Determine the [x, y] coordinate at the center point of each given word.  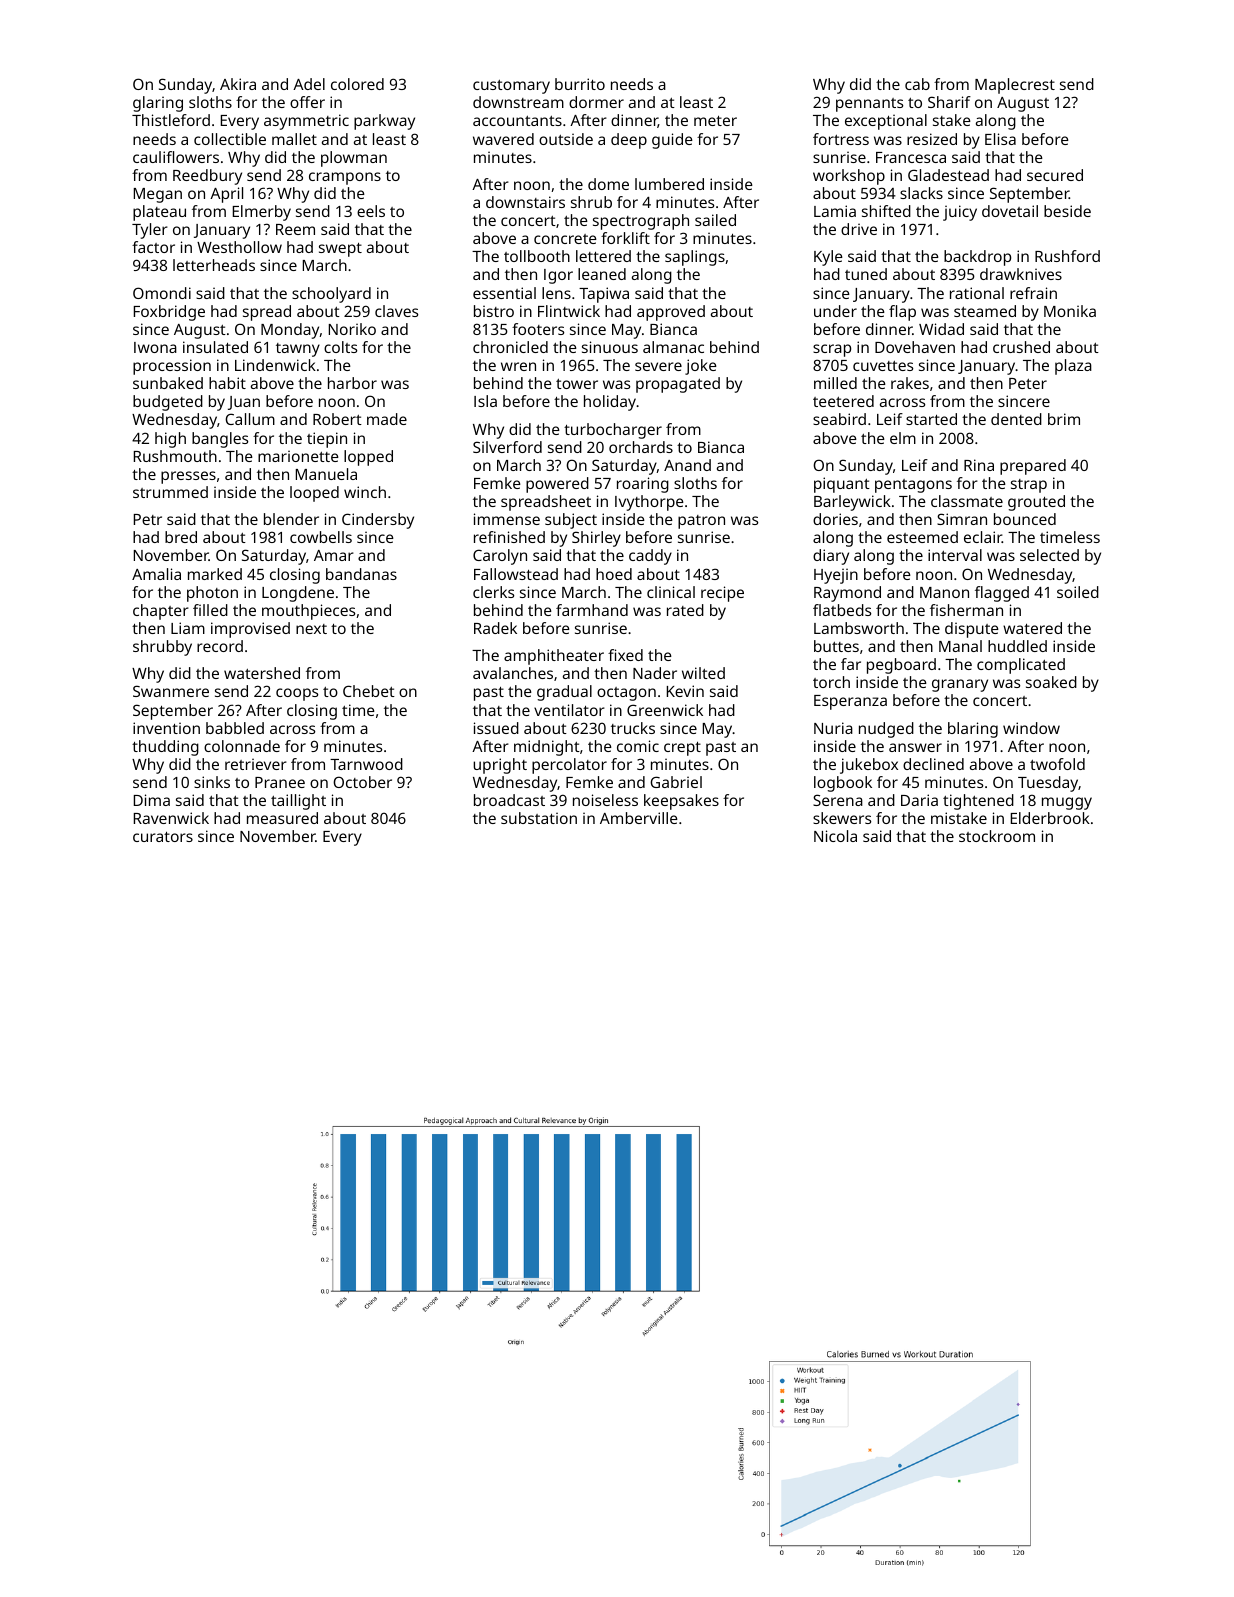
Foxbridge [169, 313]
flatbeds [842, 610]
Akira [238, 84]
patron [701, 522]
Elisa [1000, 139]
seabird [839, 419]
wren [518, 366]
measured [282, 818]
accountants [517, 121]
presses [188, 477]
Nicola [835, 836]
